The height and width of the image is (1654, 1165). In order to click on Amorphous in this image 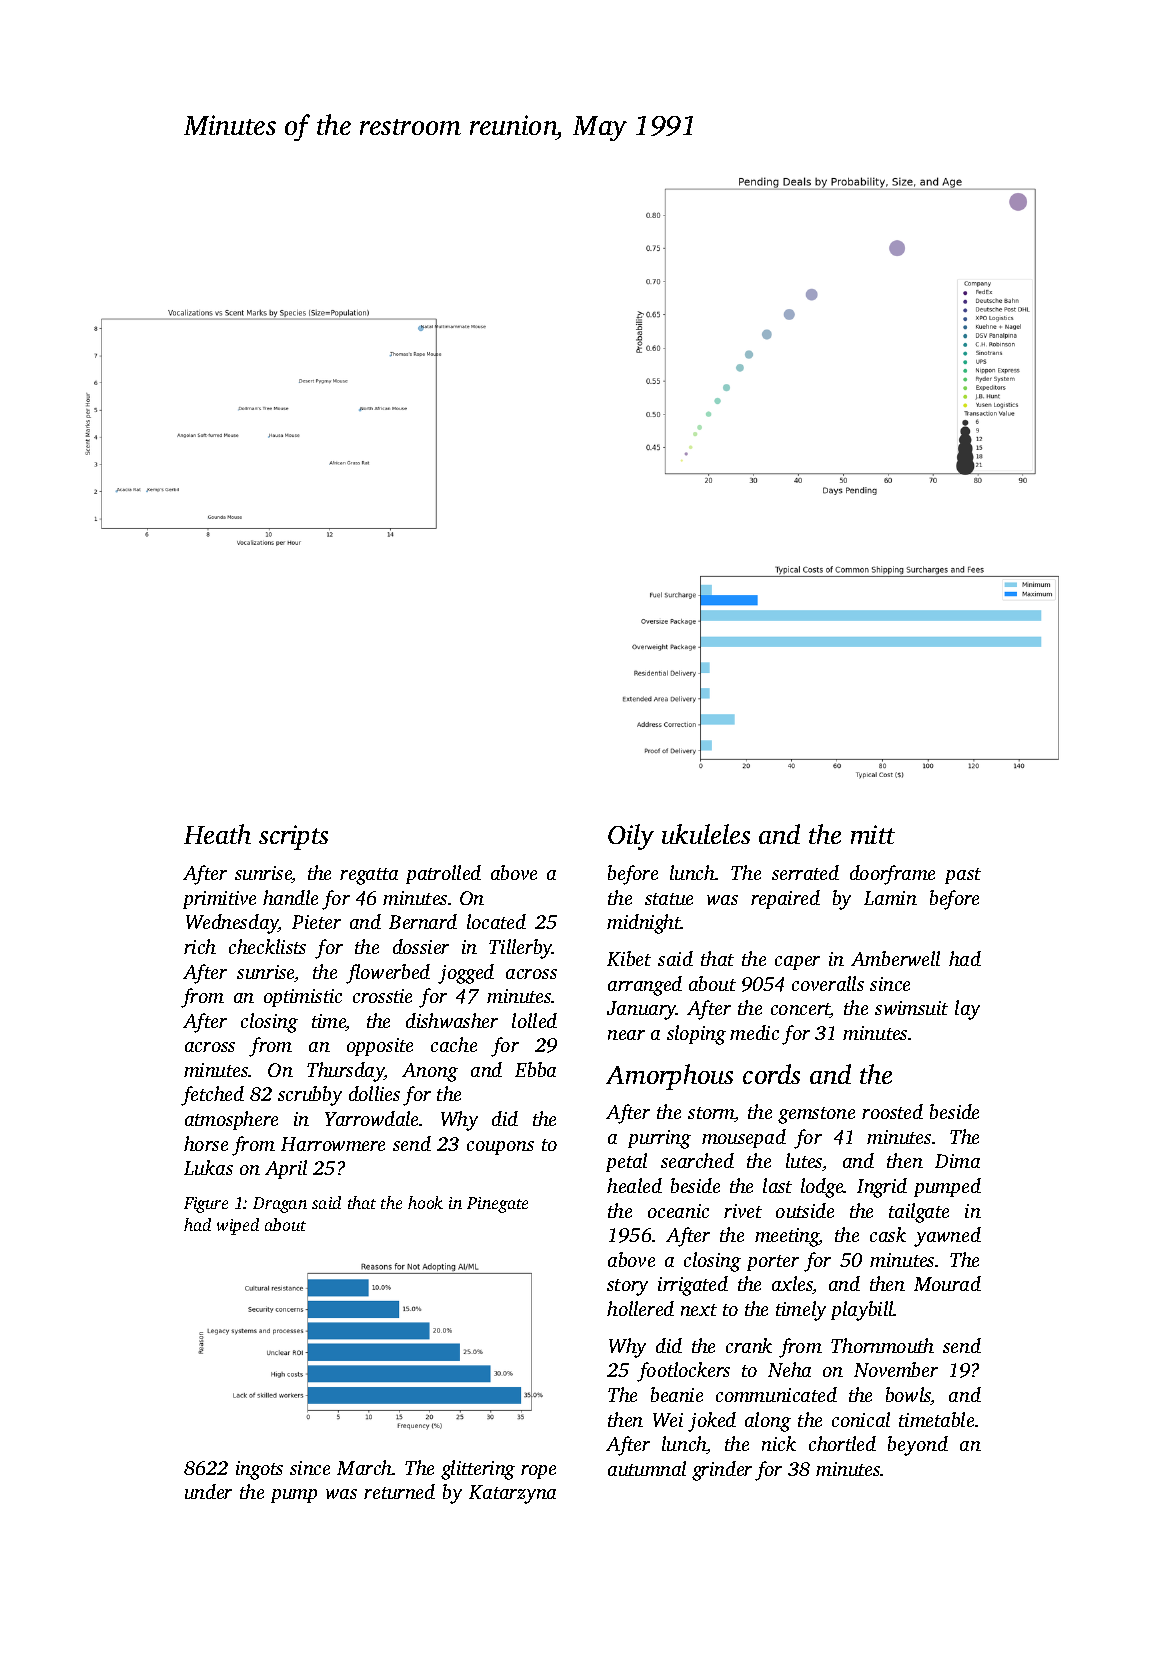, I will do `click(669, 1077)`.
